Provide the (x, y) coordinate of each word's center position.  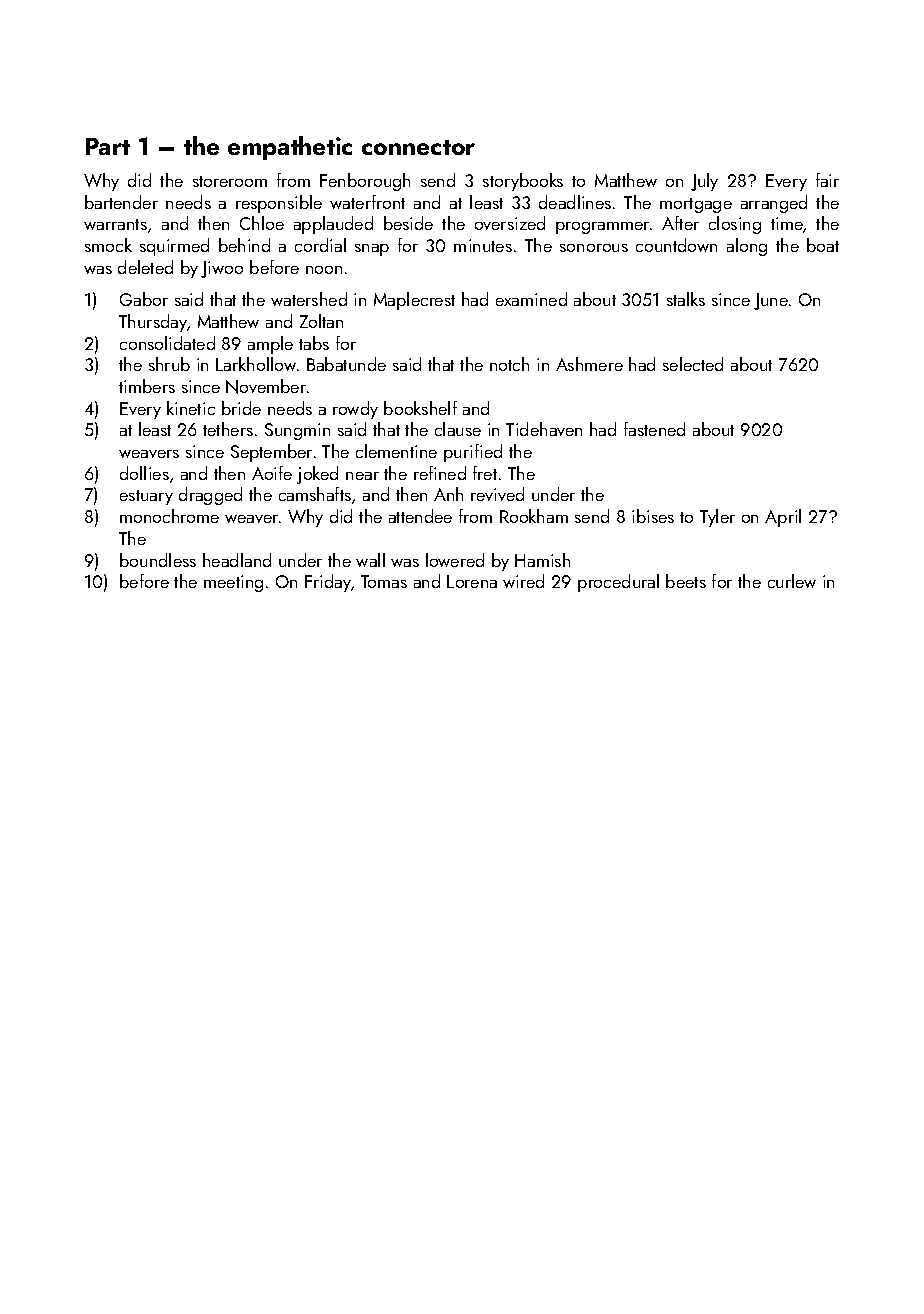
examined (531, 299)
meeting (233, 583)
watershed (309, 299)
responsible (279, 204)
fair (827, 180)
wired (523, 581)
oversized (510, 223)
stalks (686, 299)
